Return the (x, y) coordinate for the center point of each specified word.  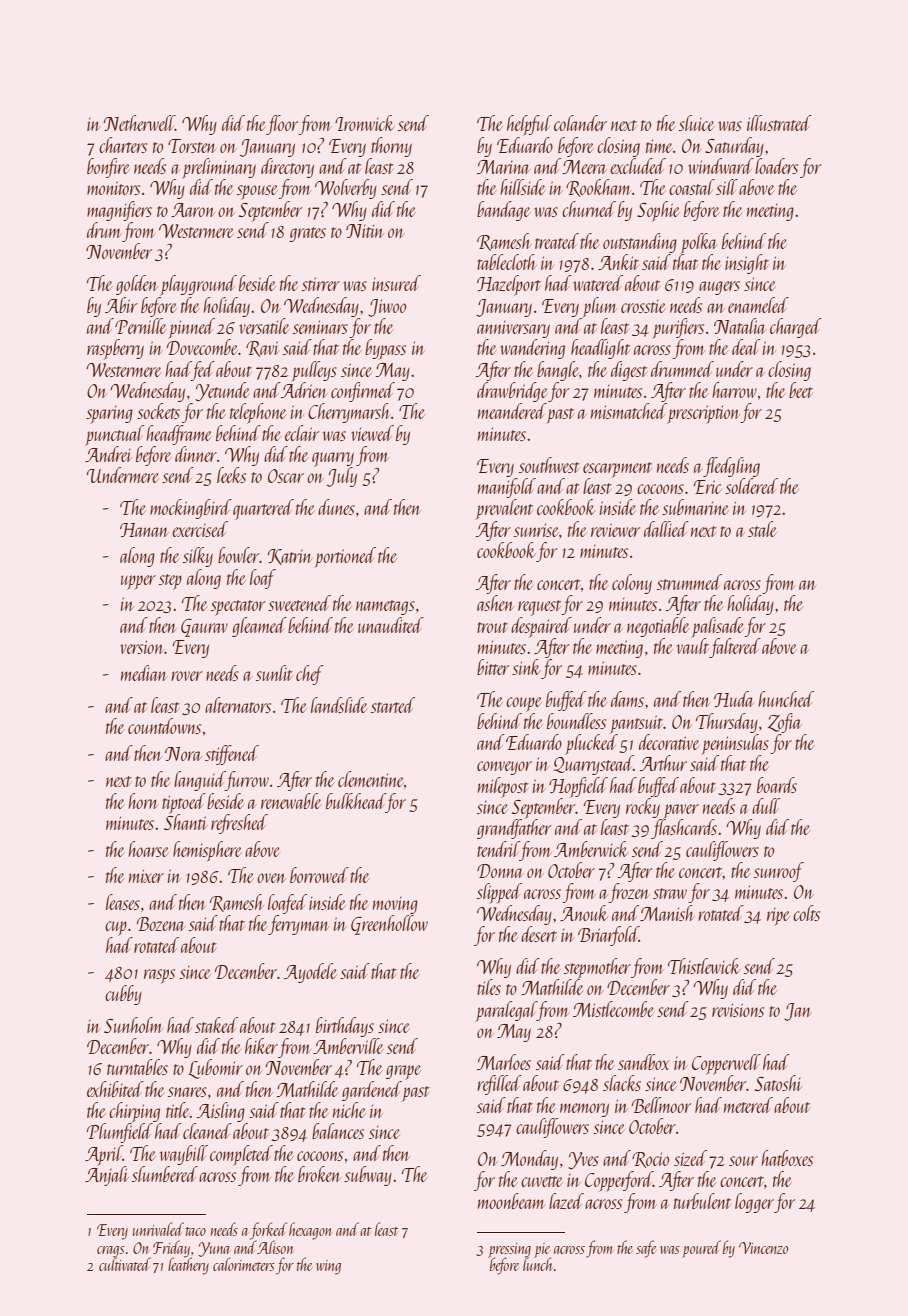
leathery (188, 1266)
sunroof (779, 872)
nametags (385, 607)
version (142, 647)
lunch (537, 1264)
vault (693, 646)
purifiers (678, 328)
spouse (258, 192)
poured (701, 1249)
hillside (523, 187)
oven (271, 878)
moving (395, 905)
